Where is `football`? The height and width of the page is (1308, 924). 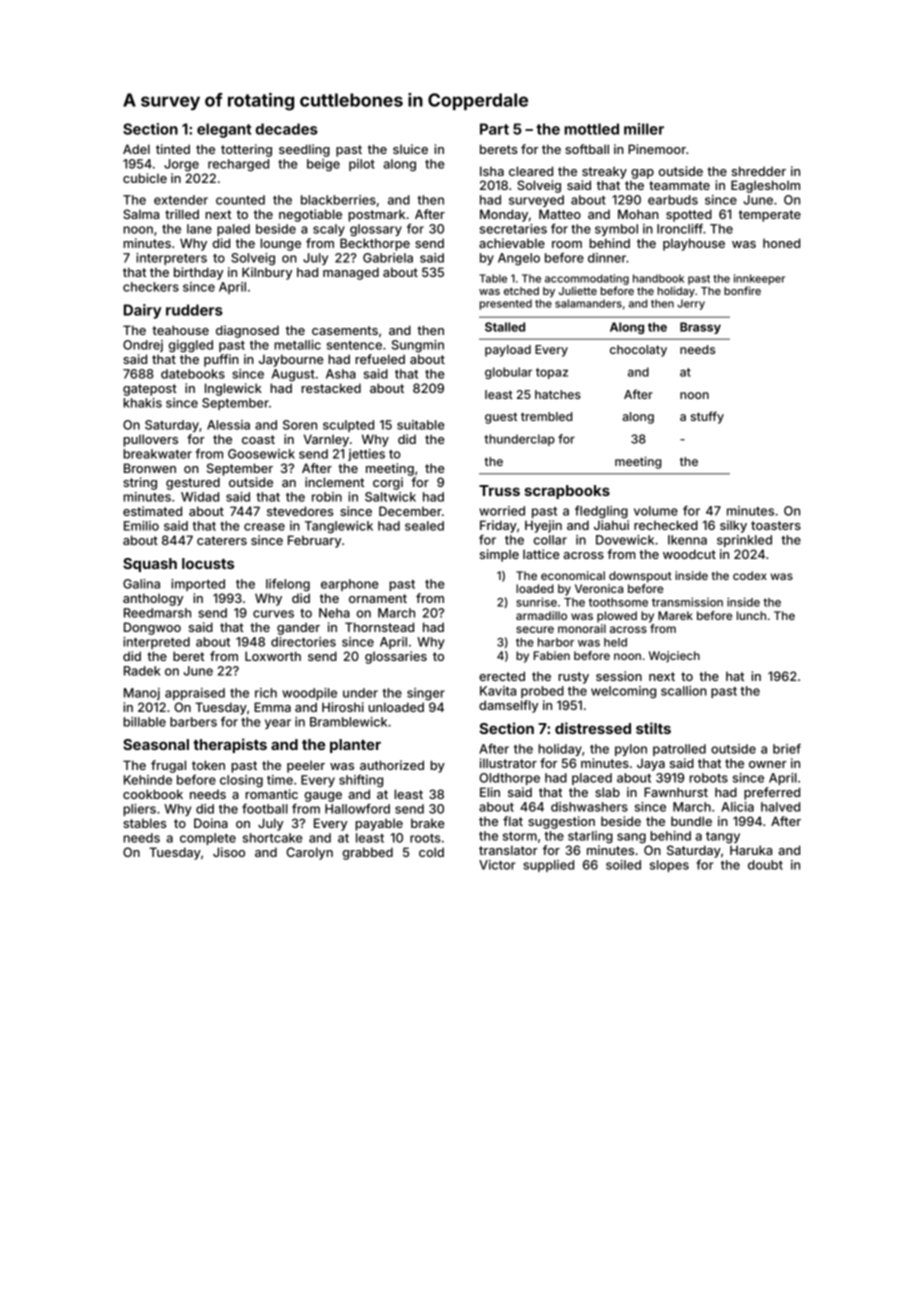 football is located at coordinates (265, 809).
